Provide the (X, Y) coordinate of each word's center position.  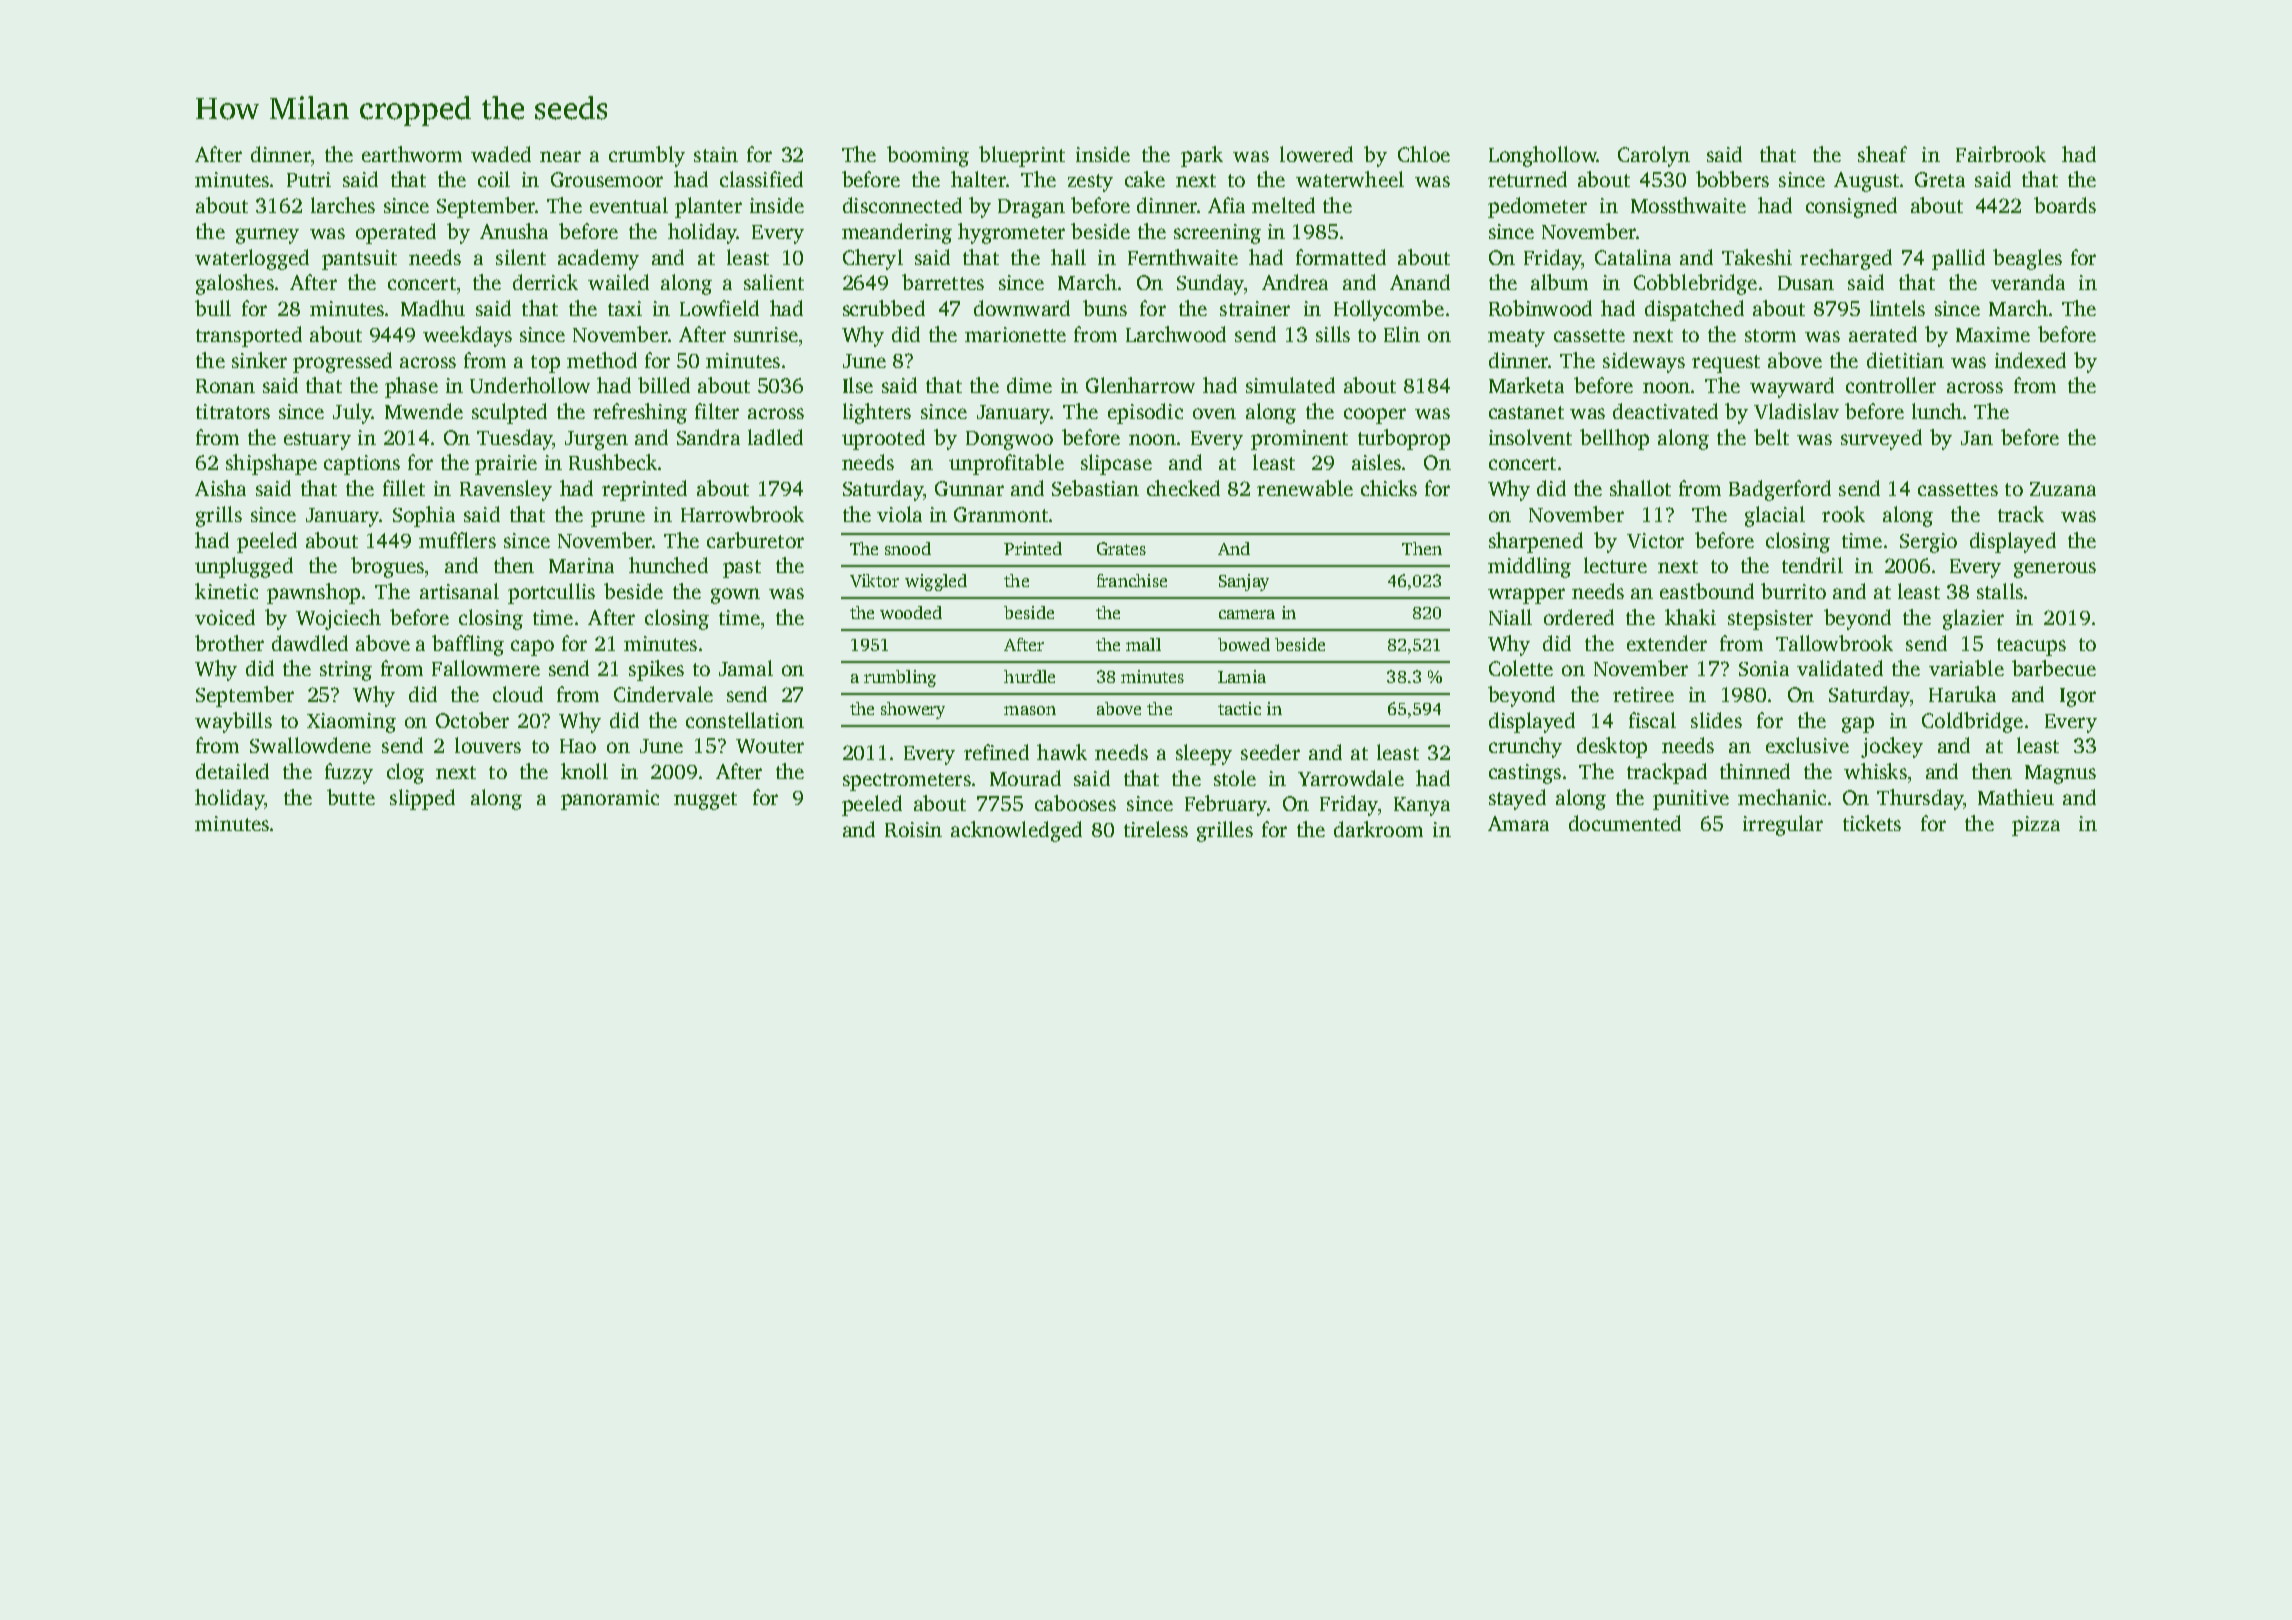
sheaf (1882, 154)
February (1226, 805)
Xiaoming (351, 723)
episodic (1145, 413)
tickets (1872, 823)
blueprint (1022, 156)
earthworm (412, 154)
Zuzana (2063, 489)
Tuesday (514, 439)
